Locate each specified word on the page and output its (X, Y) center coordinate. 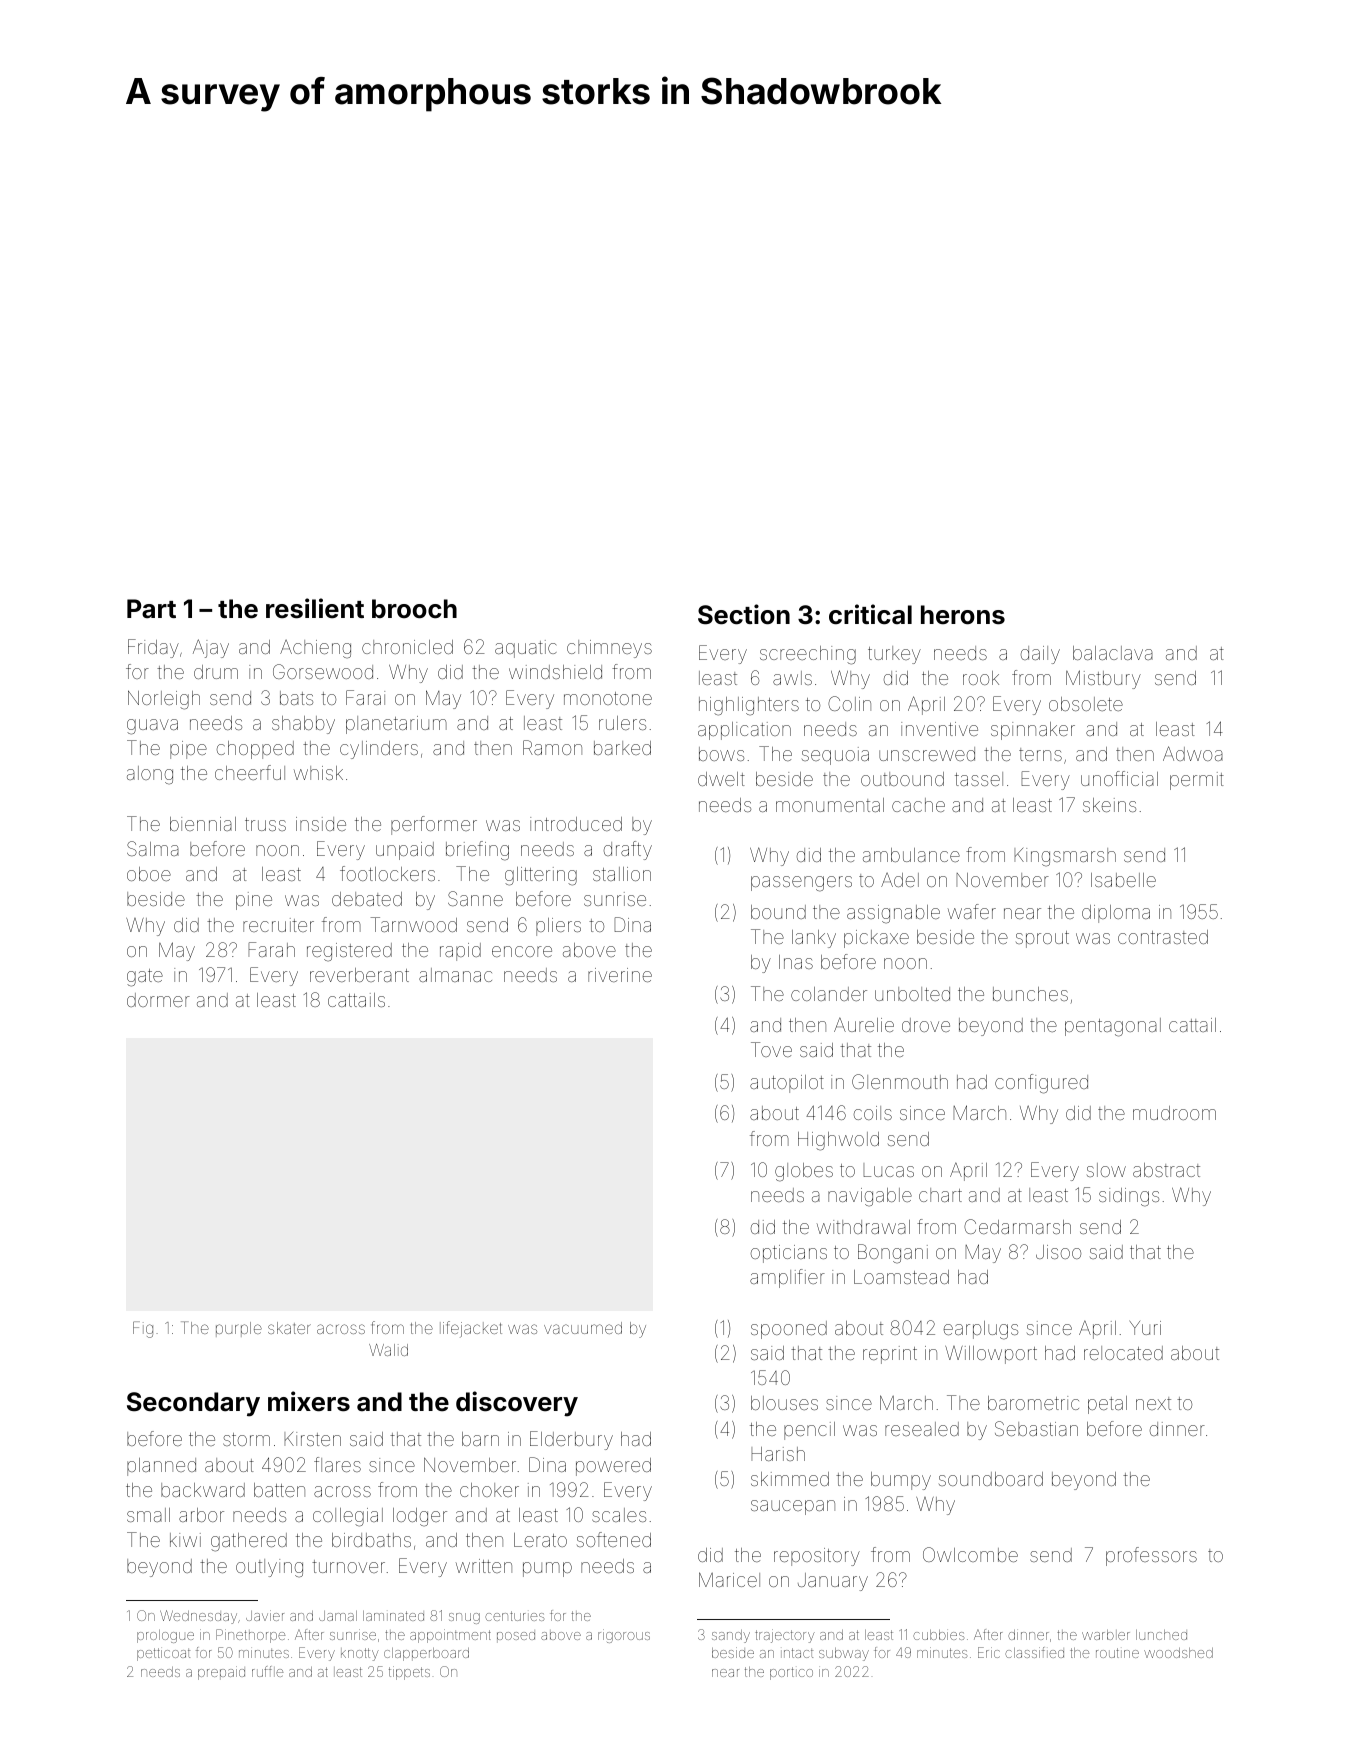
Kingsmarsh (1065, 857)
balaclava (1113, 653)
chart (940, 1195)
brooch (414, 609)
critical (870, 614)
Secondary (193, 1404)
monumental (830, 805)
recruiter (278, 925)
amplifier (787, 1278)
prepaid (221, 1673)
